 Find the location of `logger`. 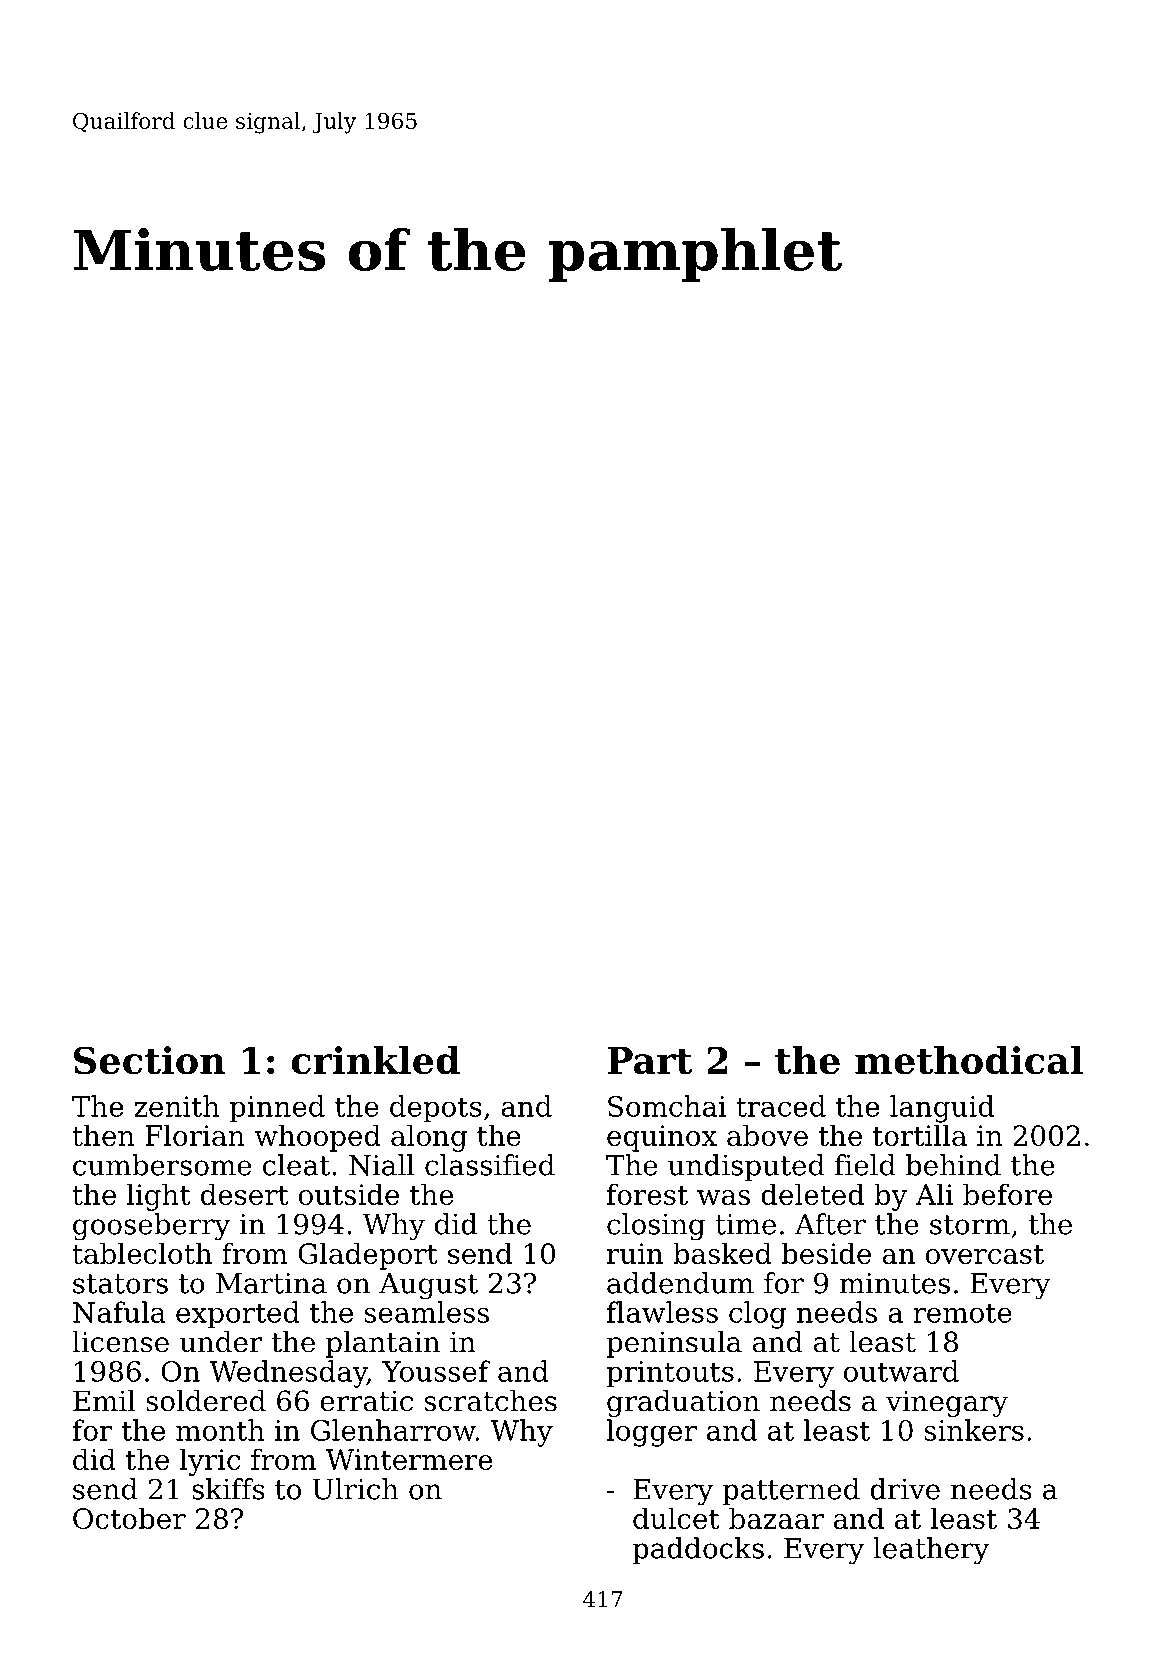

logger is located at coordinates (652, 1433).
